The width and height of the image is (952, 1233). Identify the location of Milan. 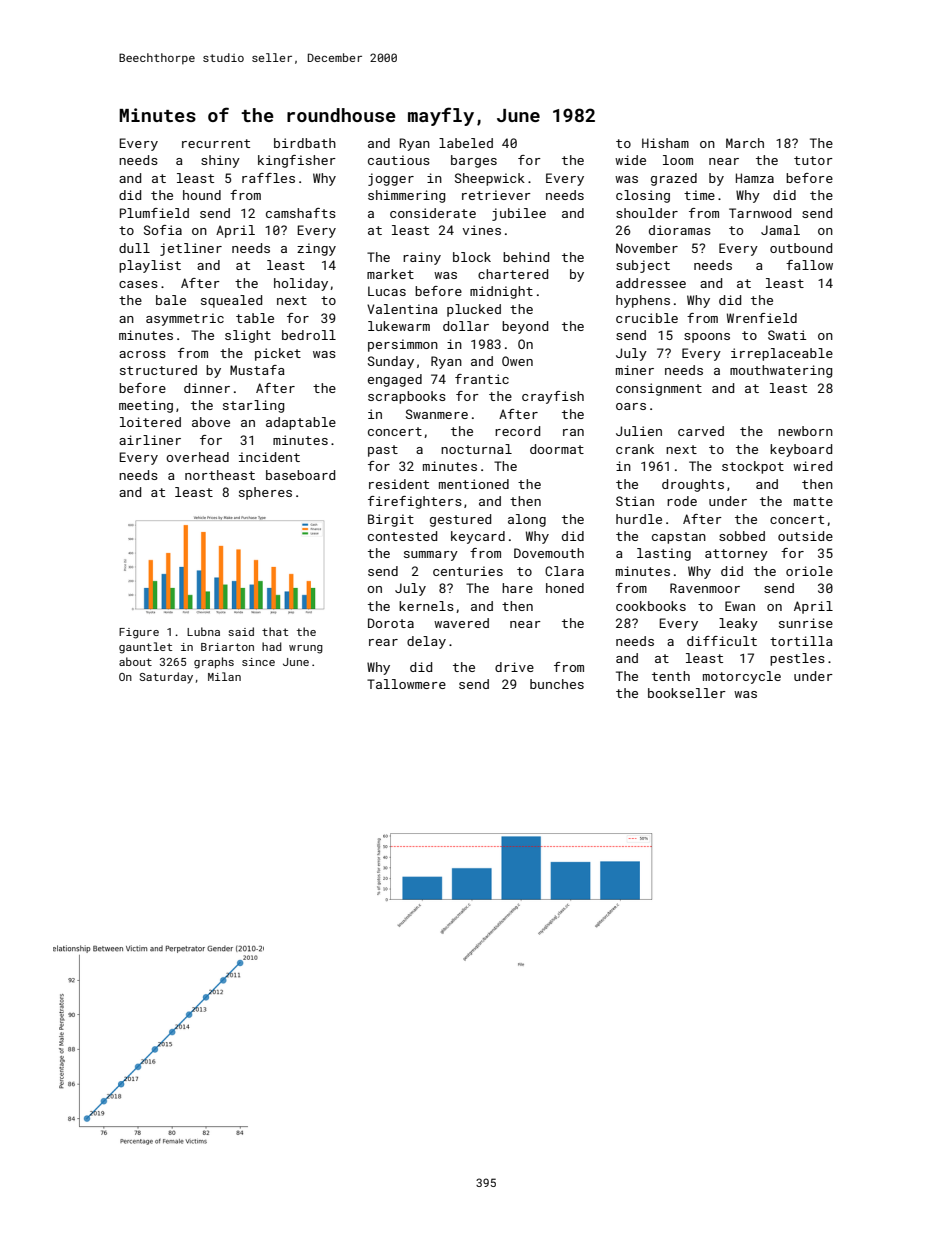
(224, 676).
